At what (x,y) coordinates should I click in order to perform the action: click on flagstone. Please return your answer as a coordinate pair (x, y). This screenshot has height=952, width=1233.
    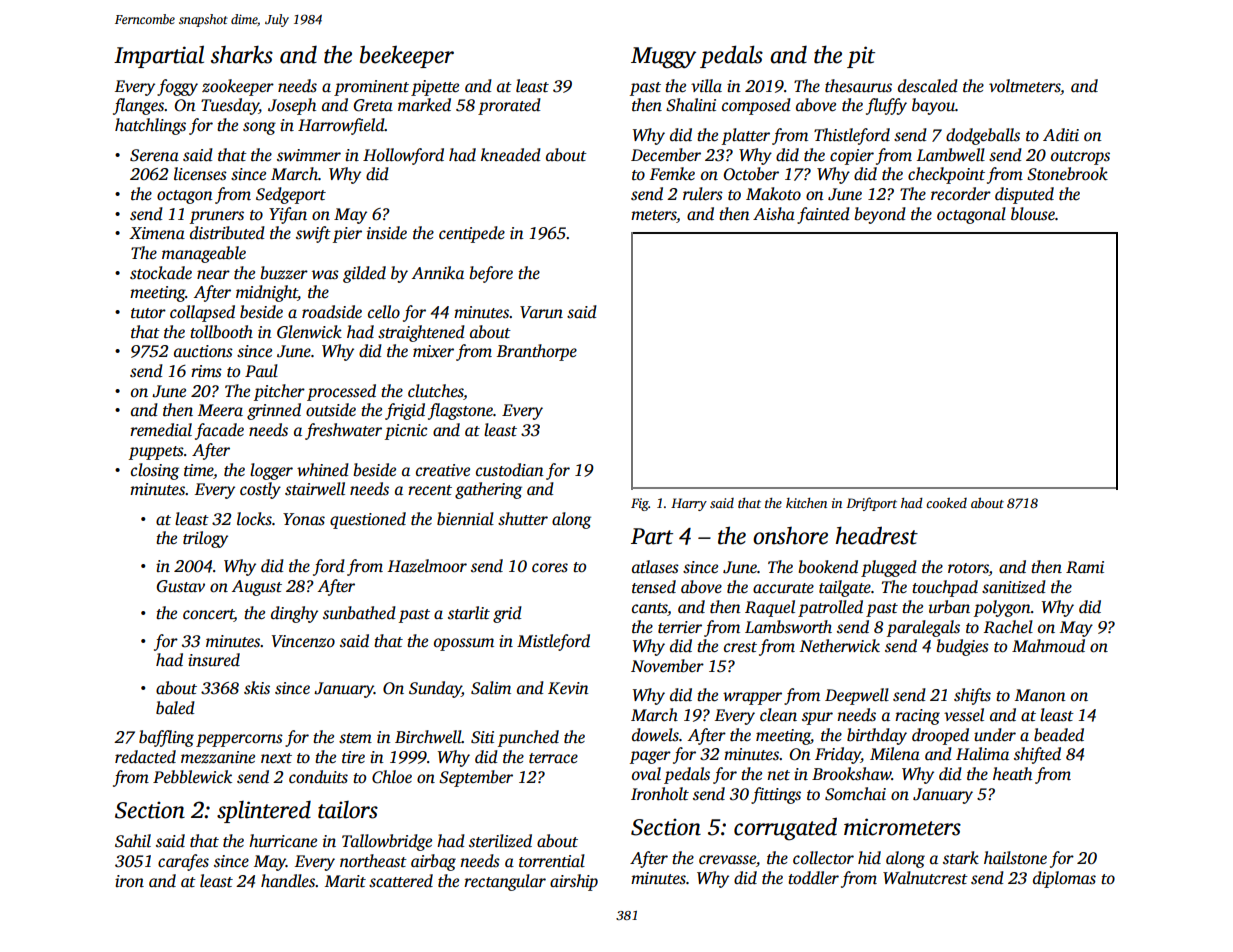
    Looking at the image, I should click on (460, 411).
